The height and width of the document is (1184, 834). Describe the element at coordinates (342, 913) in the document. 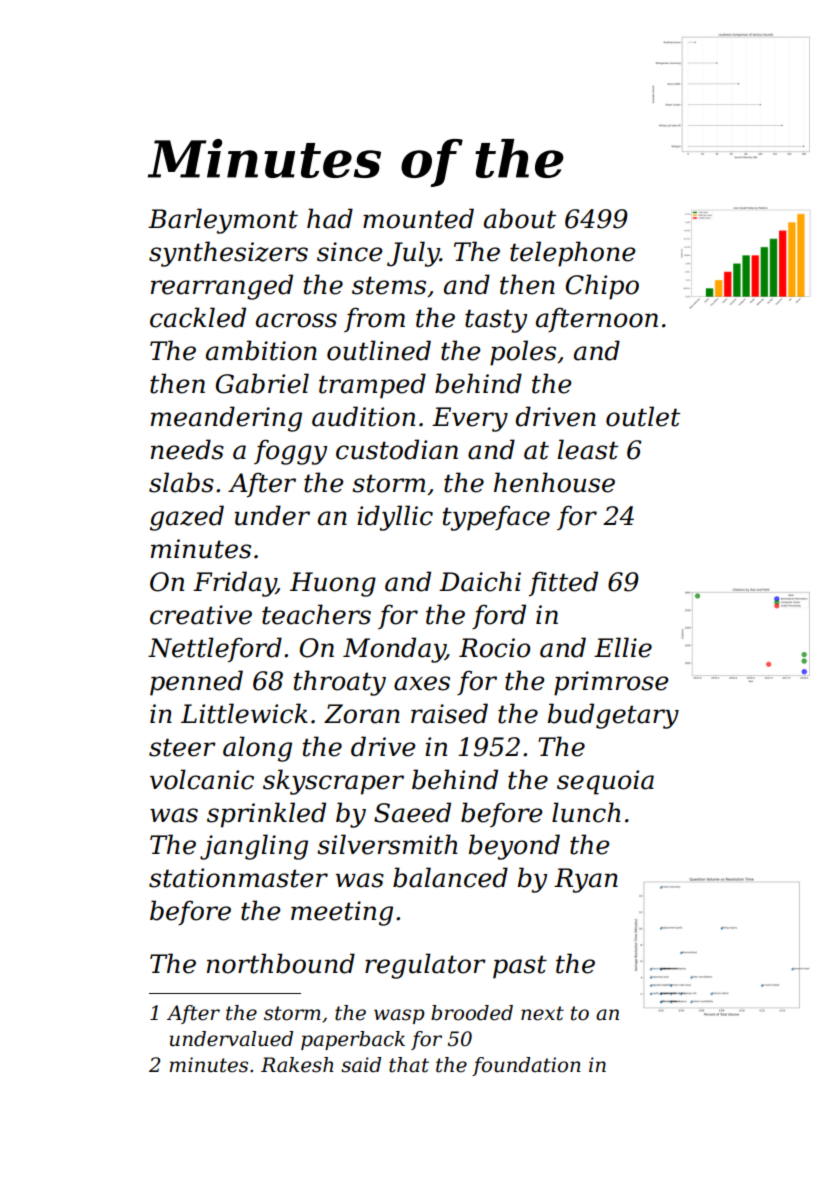

I see `meeting` at that location.
